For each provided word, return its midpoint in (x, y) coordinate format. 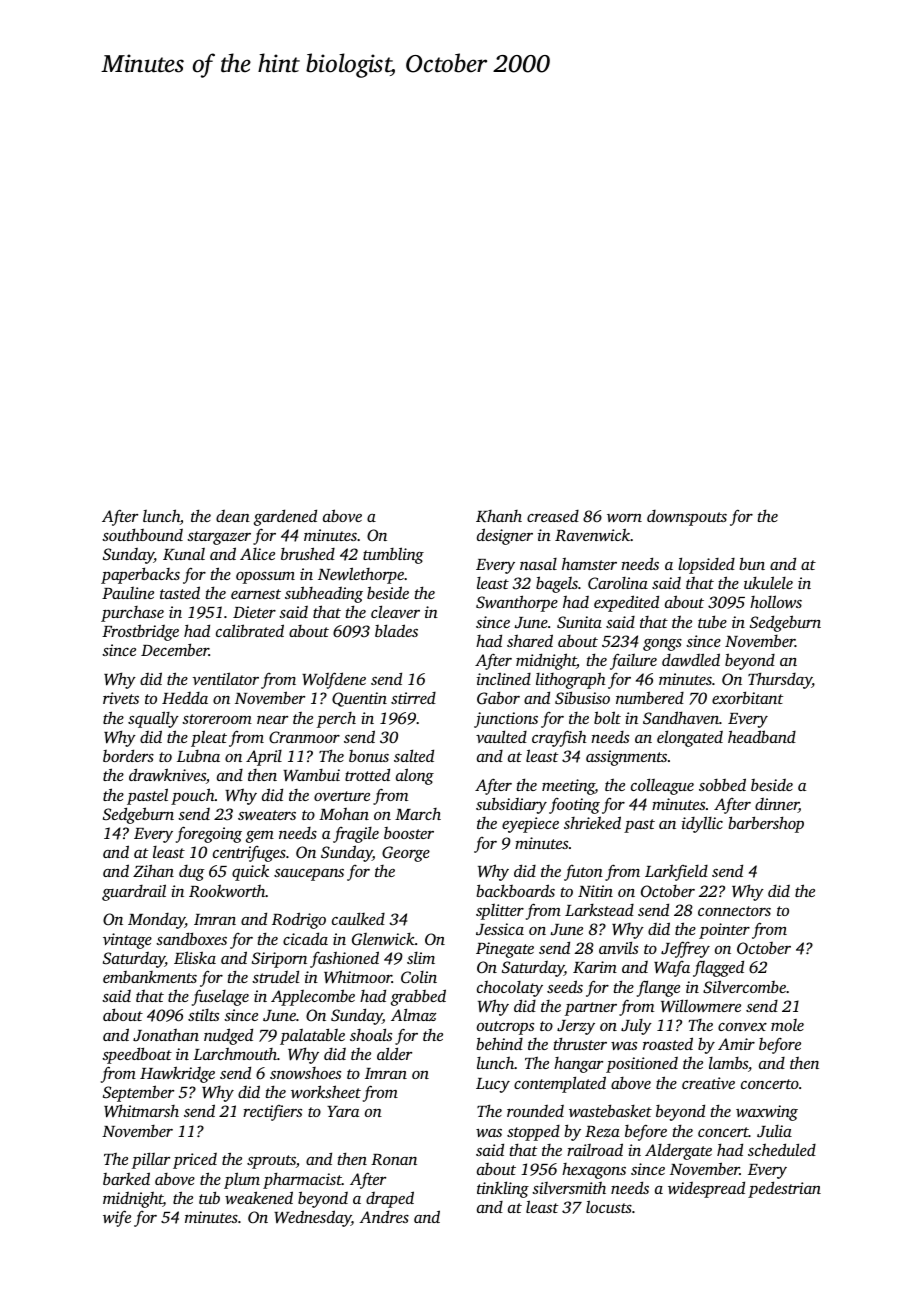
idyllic (702, 824)
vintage (127, 941)
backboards (515, 890)
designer (505, 536)
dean (233, 516)
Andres (384, 1216)
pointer (724, 931)
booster (409, 833)
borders (128, 755)
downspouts (687, 518)
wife (117, 1218)
